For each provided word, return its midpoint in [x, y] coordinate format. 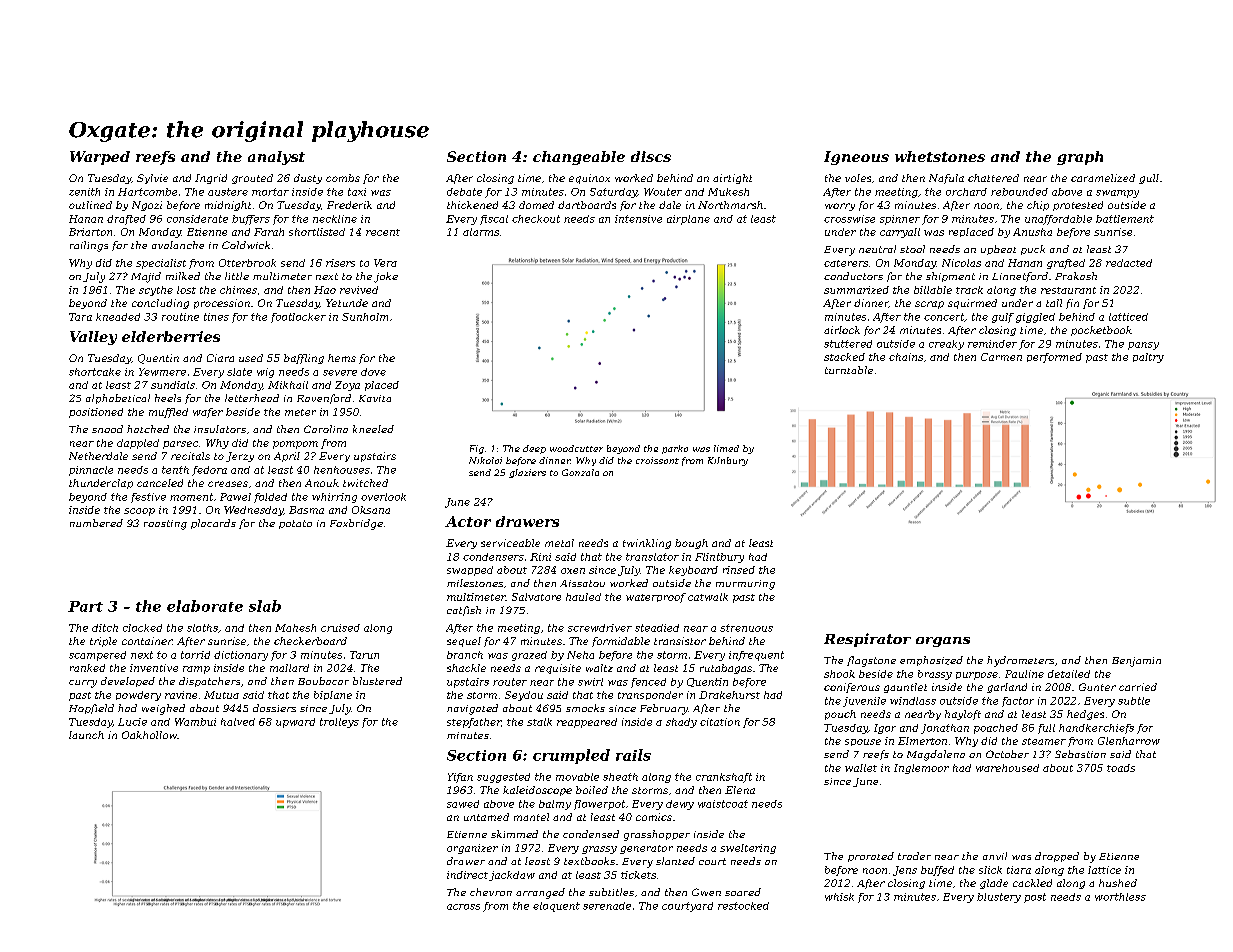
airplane [688, 220]
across [463, 907]
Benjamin [1136, 662]
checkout [536, 219]
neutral [877, 249]
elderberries [171, 336]
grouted [252, 179]
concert [944, 317]
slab [265, 606]
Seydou [524, 696]
